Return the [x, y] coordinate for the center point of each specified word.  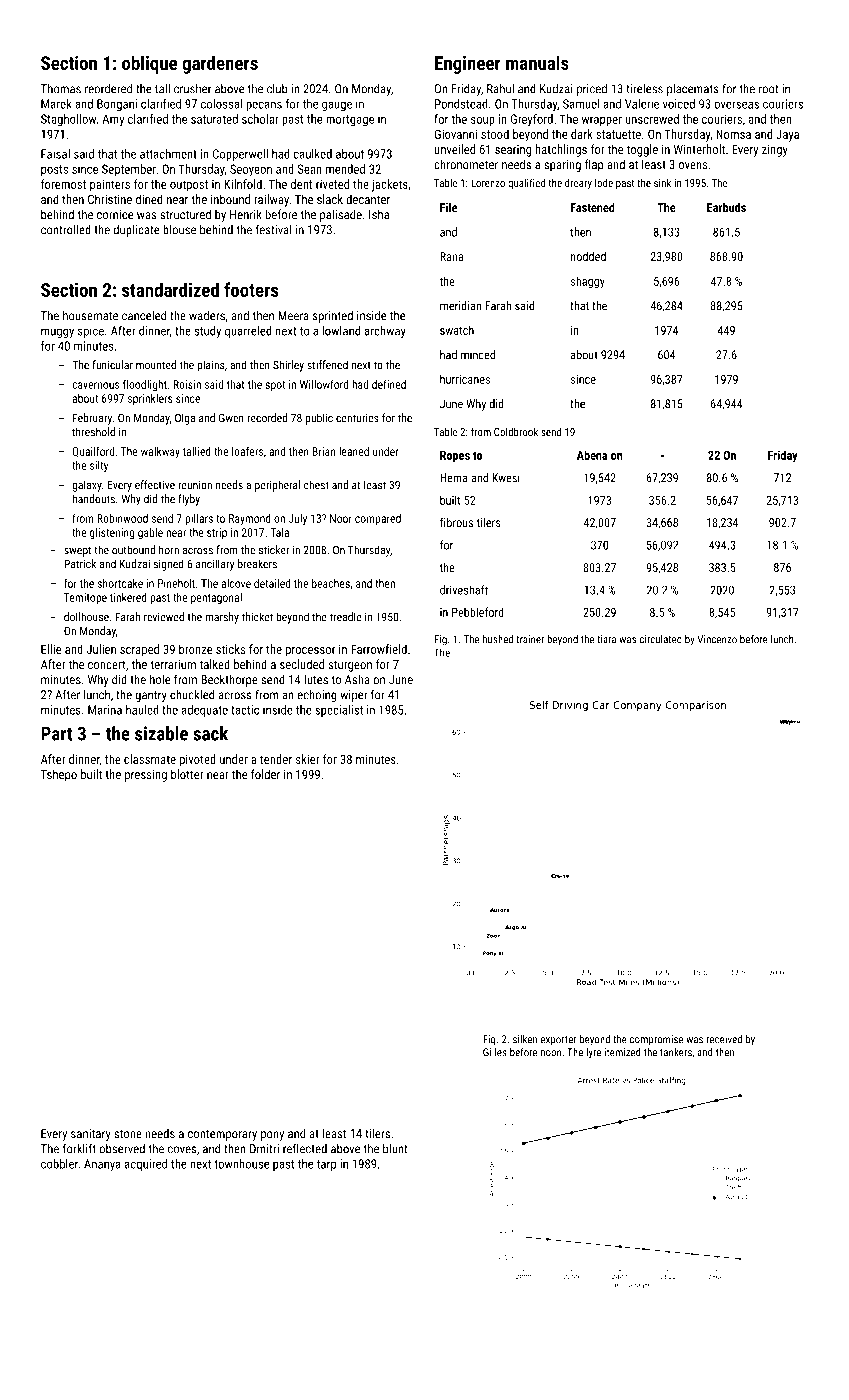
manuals [537, 62]
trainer [530, 639]
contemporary [222, 1135]
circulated [661, 639]
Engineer [468, 65]
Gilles [495, 1052]
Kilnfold [243, 184]
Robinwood [122, 518]
